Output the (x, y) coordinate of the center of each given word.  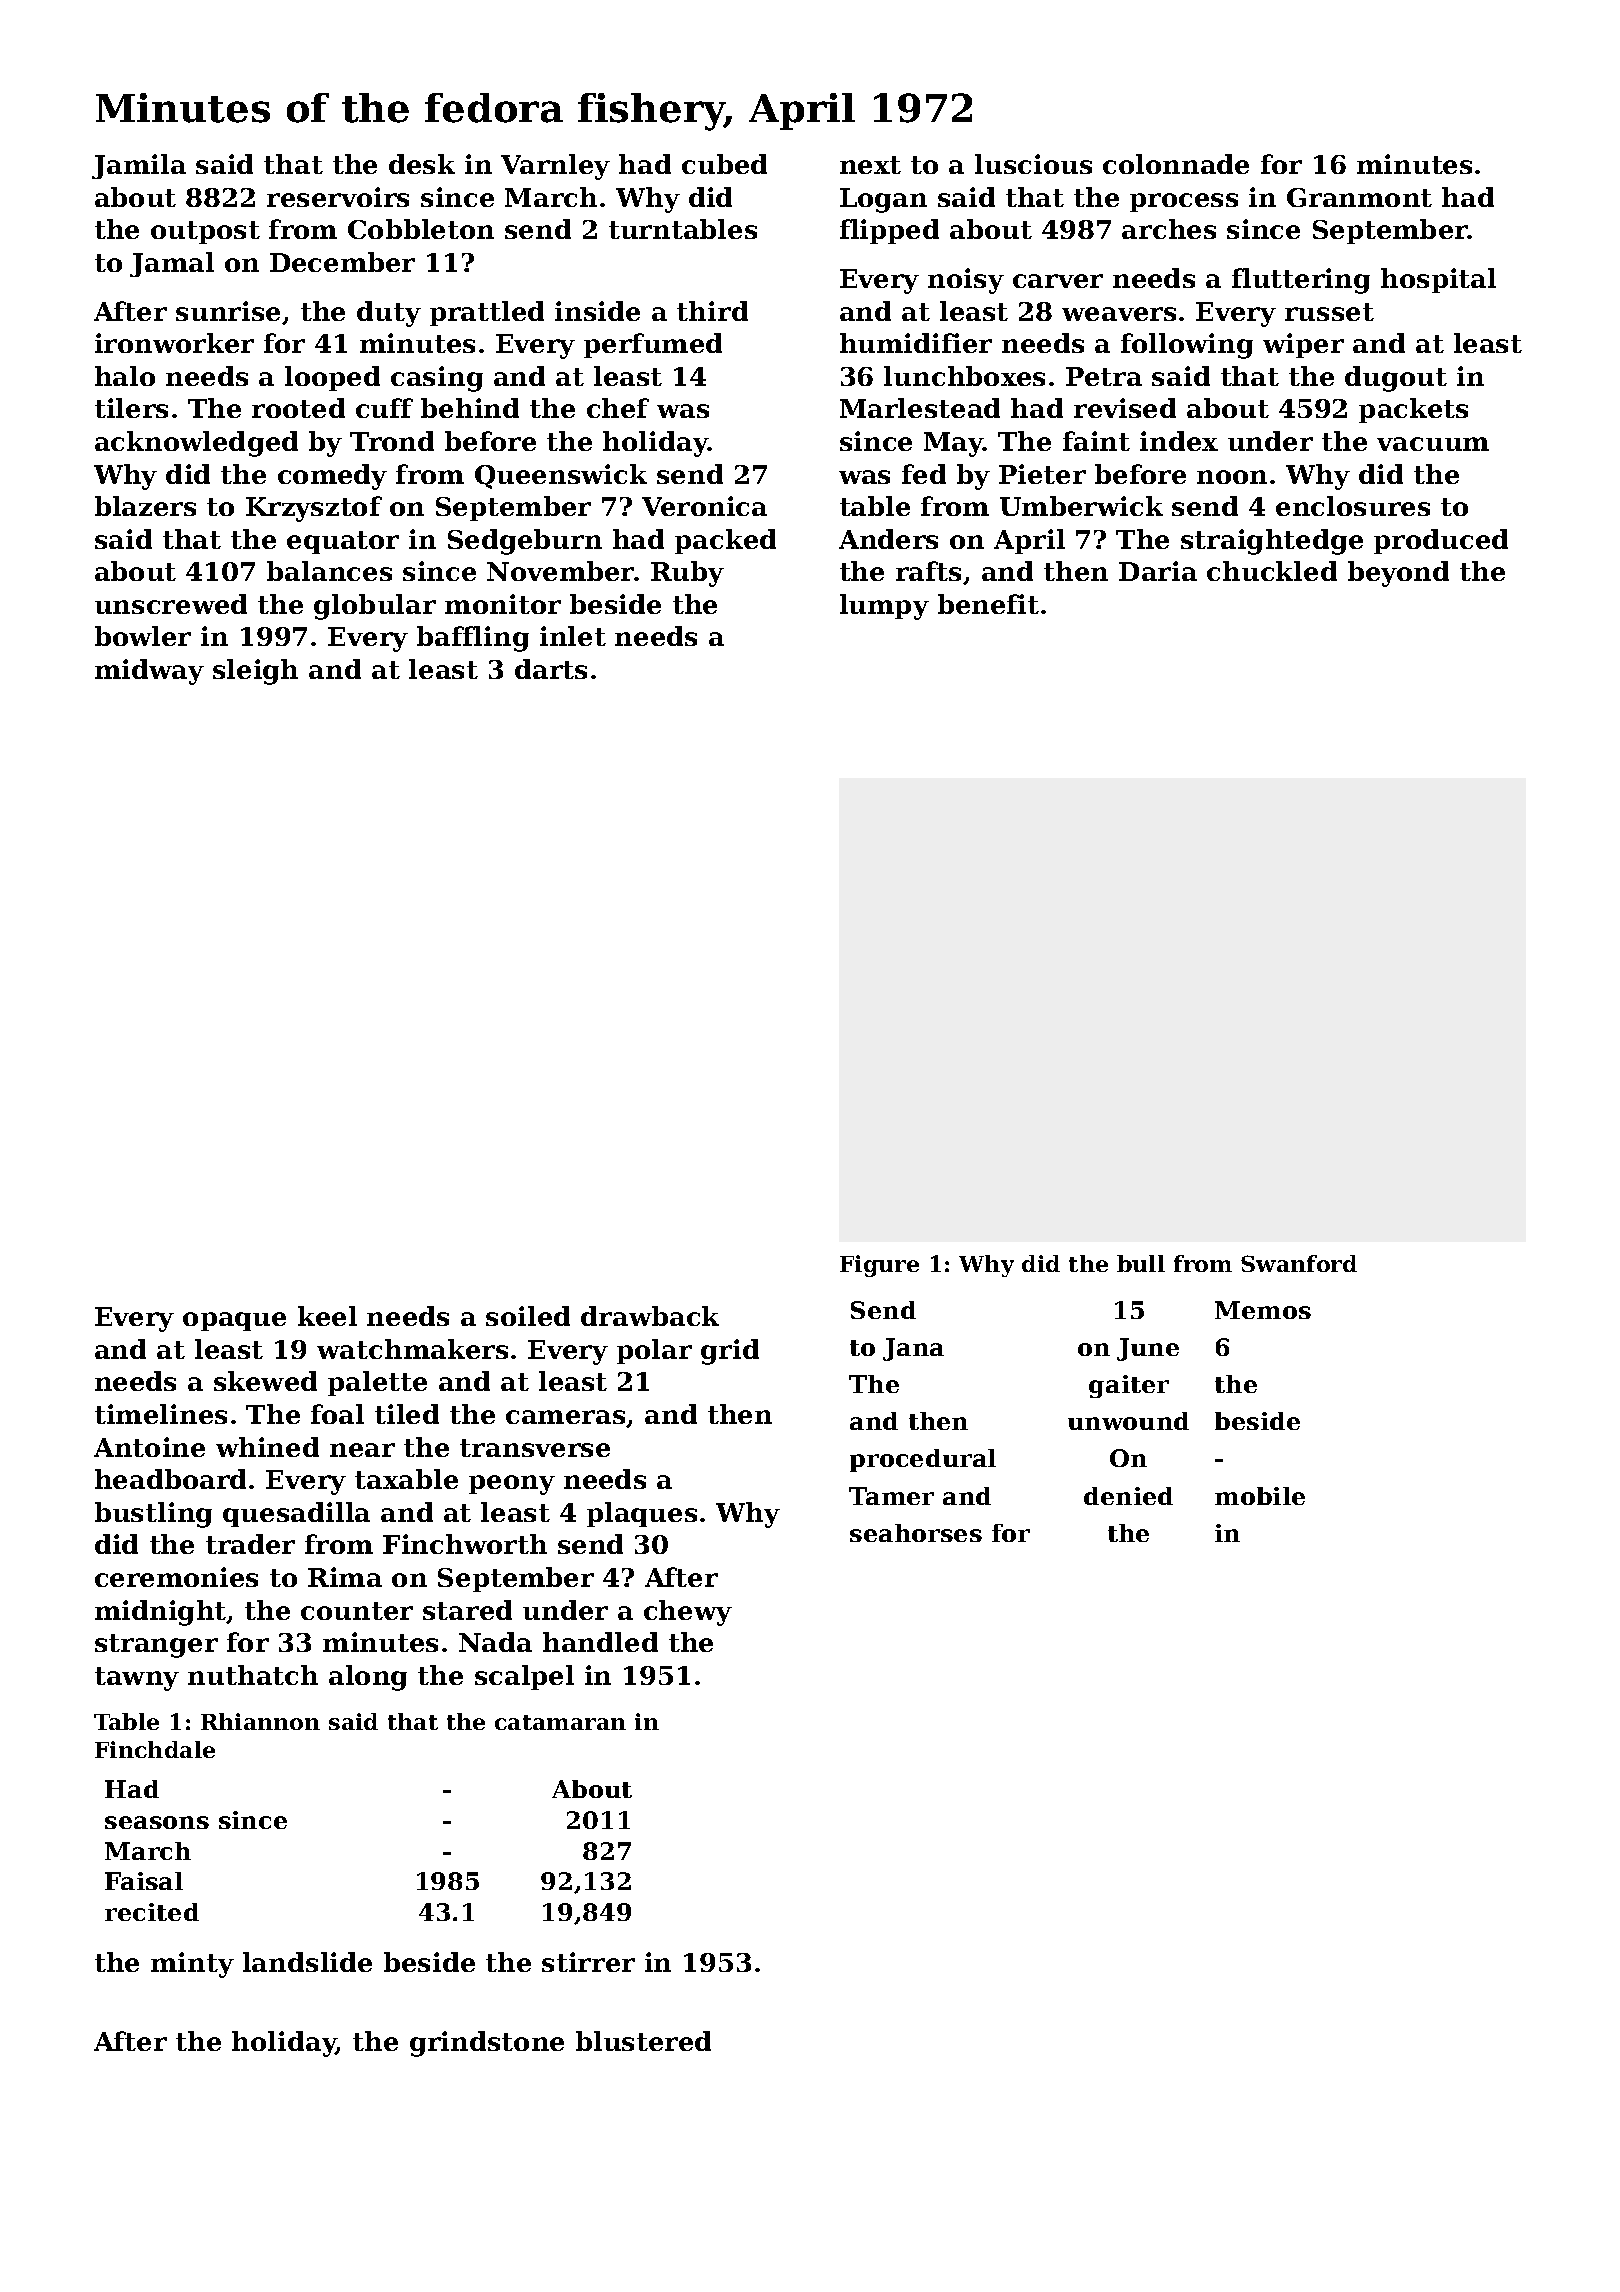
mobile (1260, 1496)
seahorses (916, 1533)
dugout (1396, 379)
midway (149, 672)
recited (152, 1912)
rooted (298, 408)
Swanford (1299, 1263)
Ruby (687, 574)
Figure (879, 1266)
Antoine (149, 1447)
